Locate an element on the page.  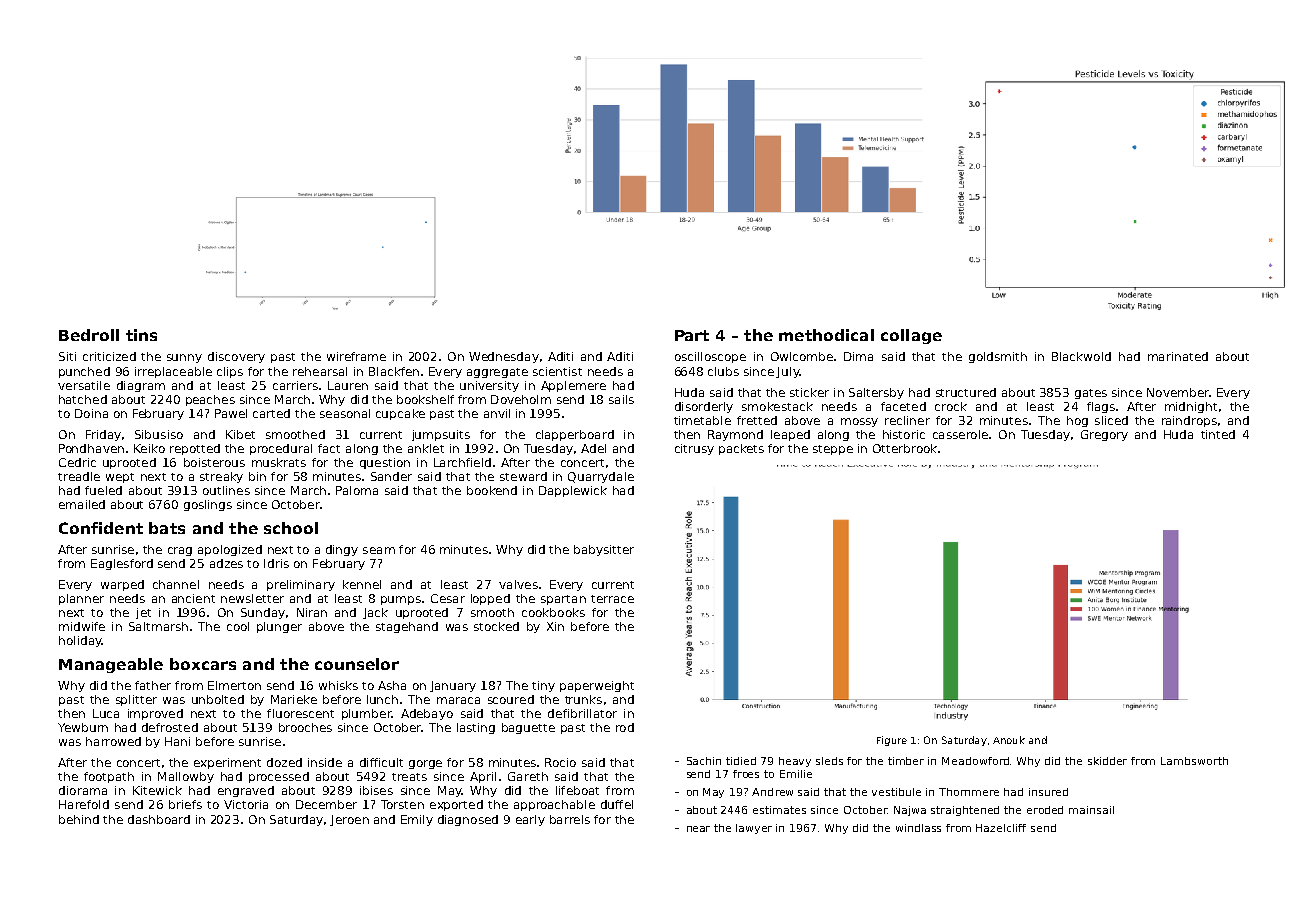
babysitter is located at coordinates (604, 550).
